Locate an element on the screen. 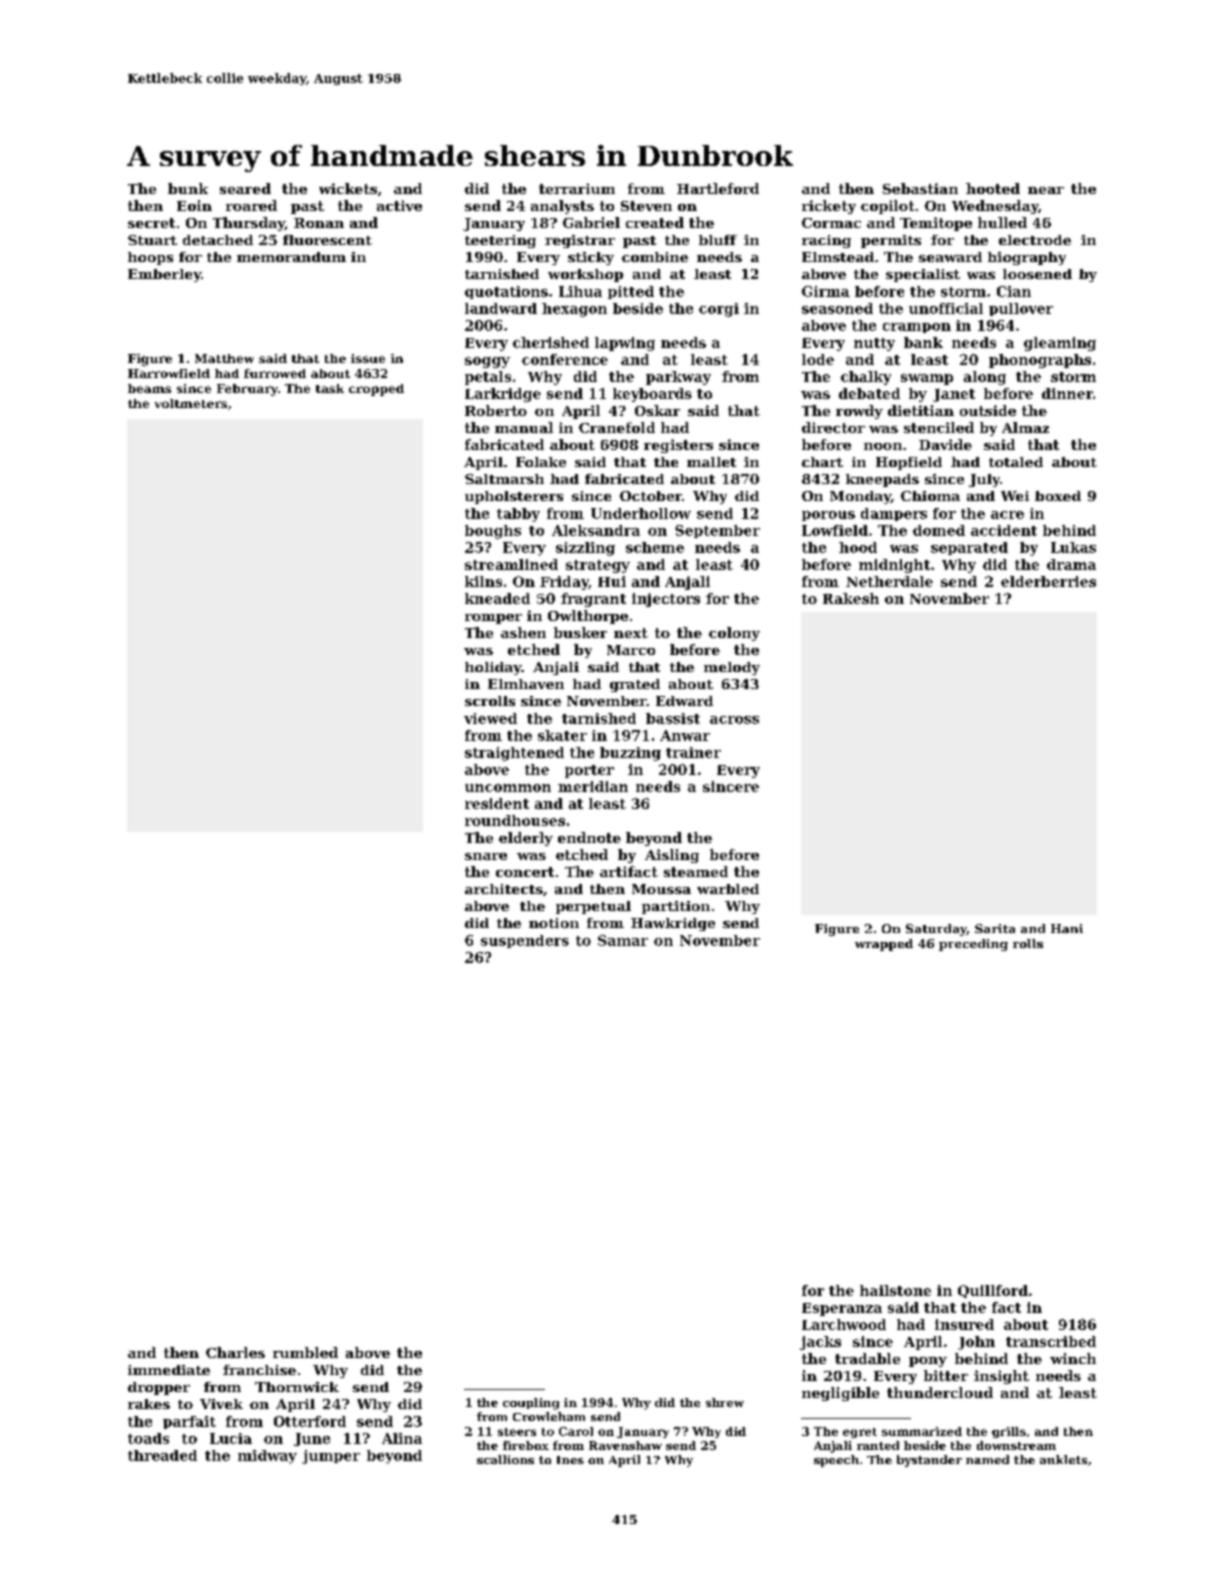  Quillford is located at coordinates (993, 1291).
